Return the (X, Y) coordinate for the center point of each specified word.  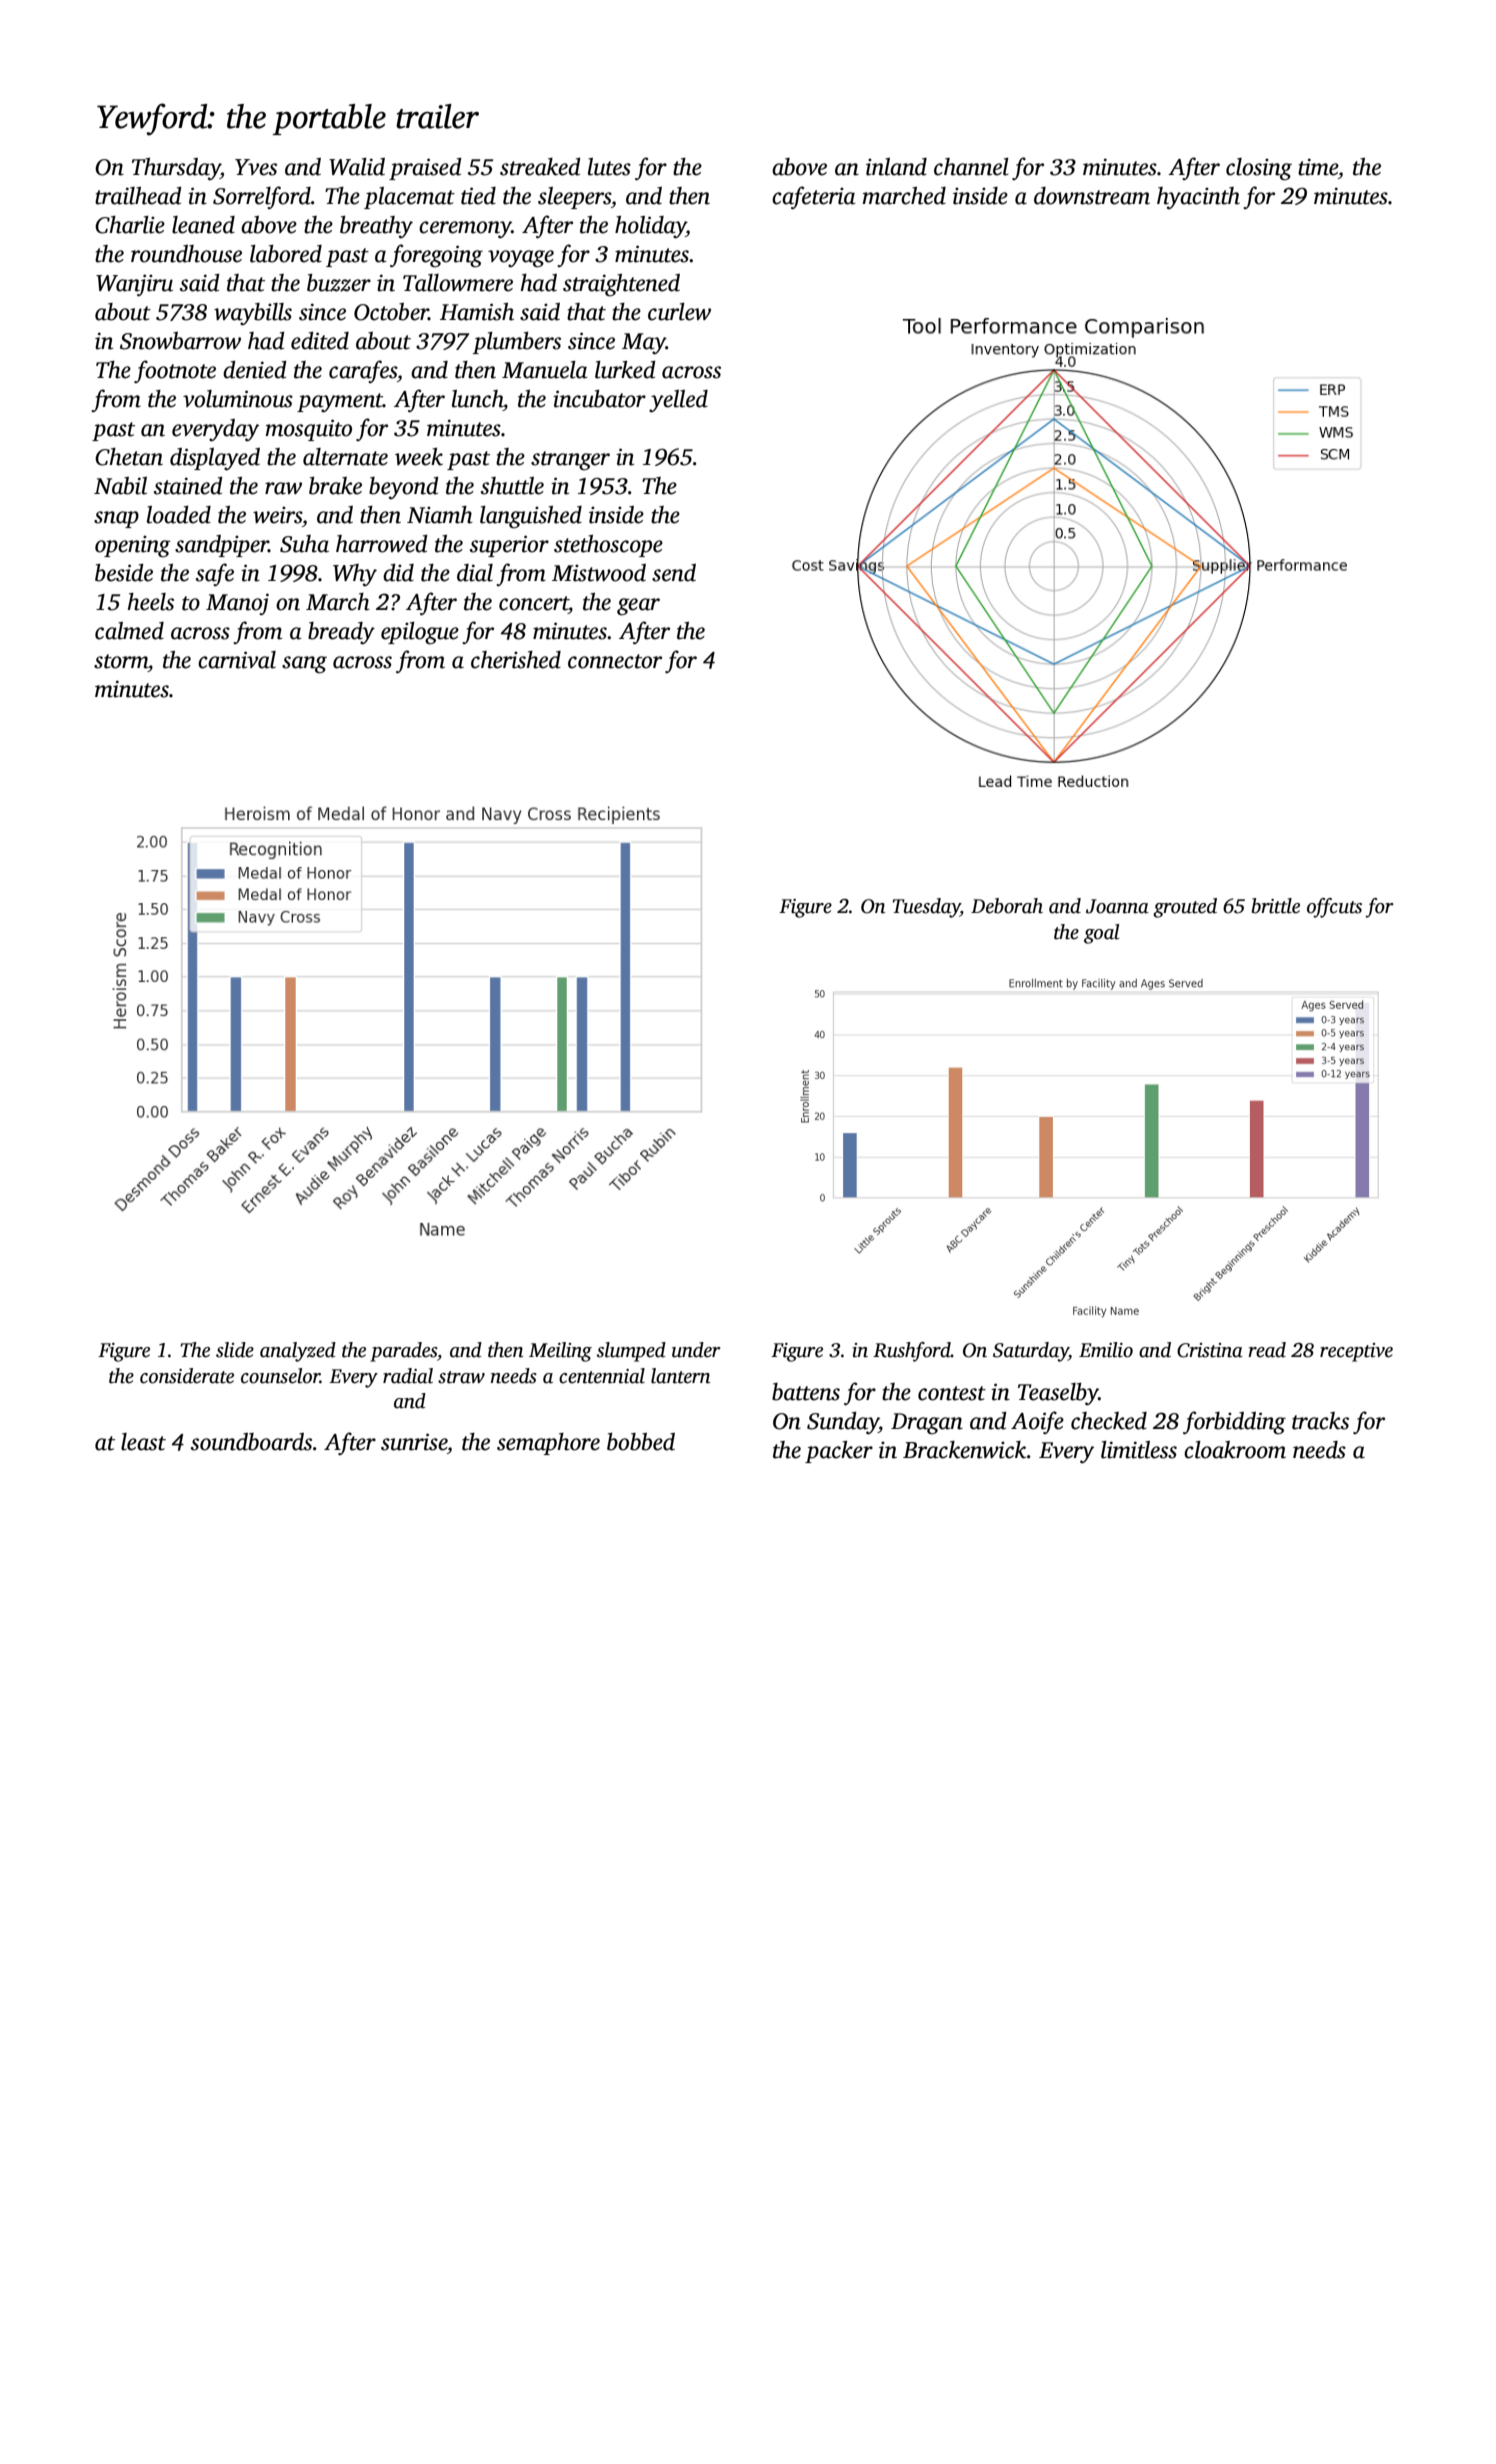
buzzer (339, 283)
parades (403, 1352)
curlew (679, 312)
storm (121, 661)
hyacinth (1198, 198)
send (674, 573)
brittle (1276, 906)
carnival (237, 660)
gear (638, 607)
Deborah (1007, 906)
